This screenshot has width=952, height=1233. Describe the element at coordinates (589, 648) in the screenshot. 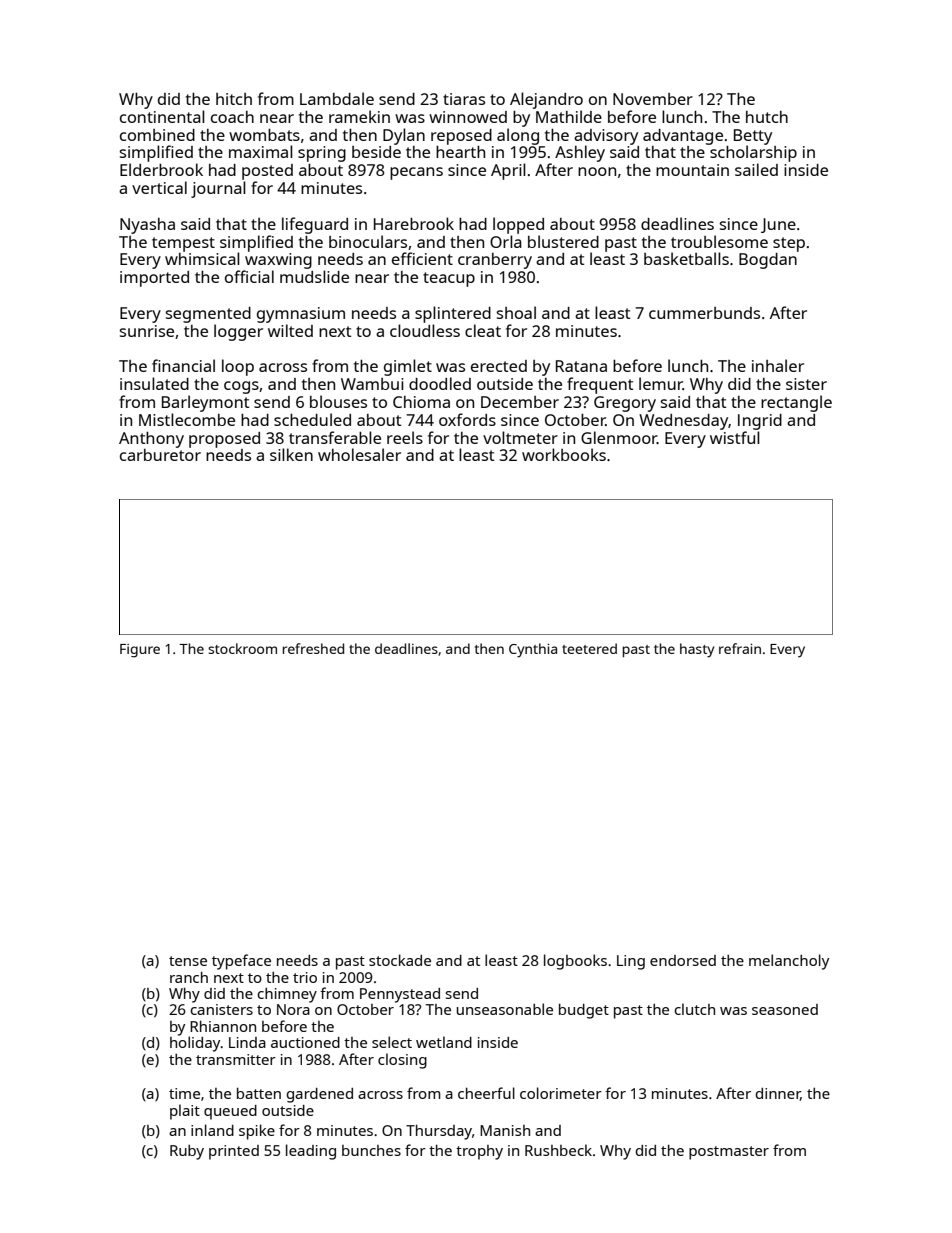

I see `teetered` at that location.
